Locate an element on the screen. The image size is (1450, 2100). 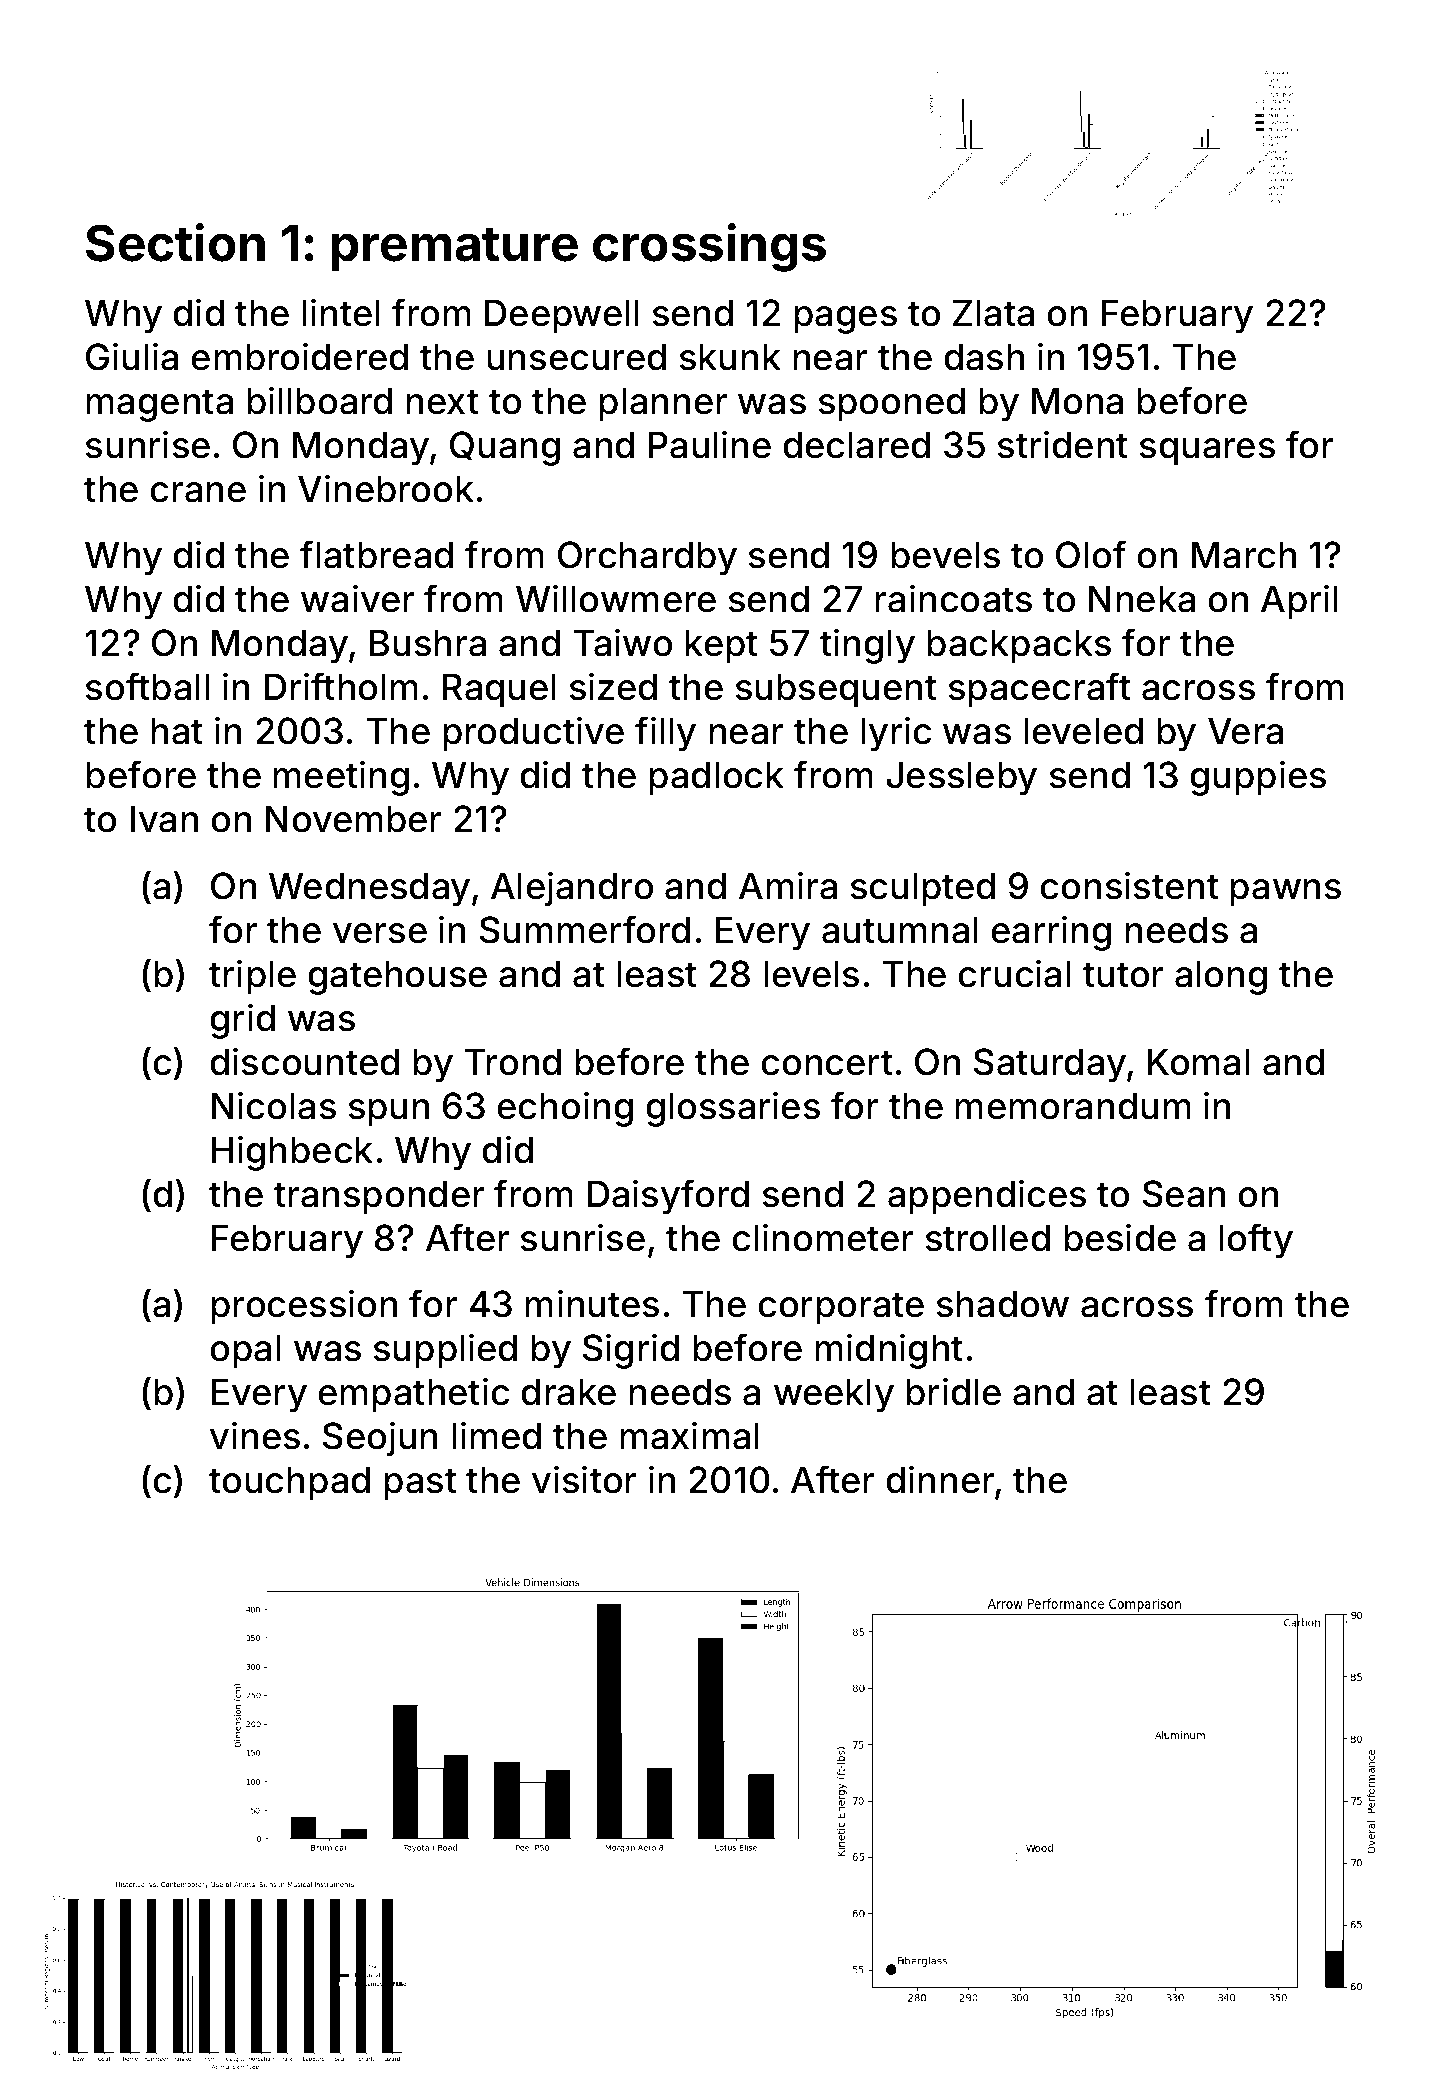
Zlata is located at coordinates (993, 313).
